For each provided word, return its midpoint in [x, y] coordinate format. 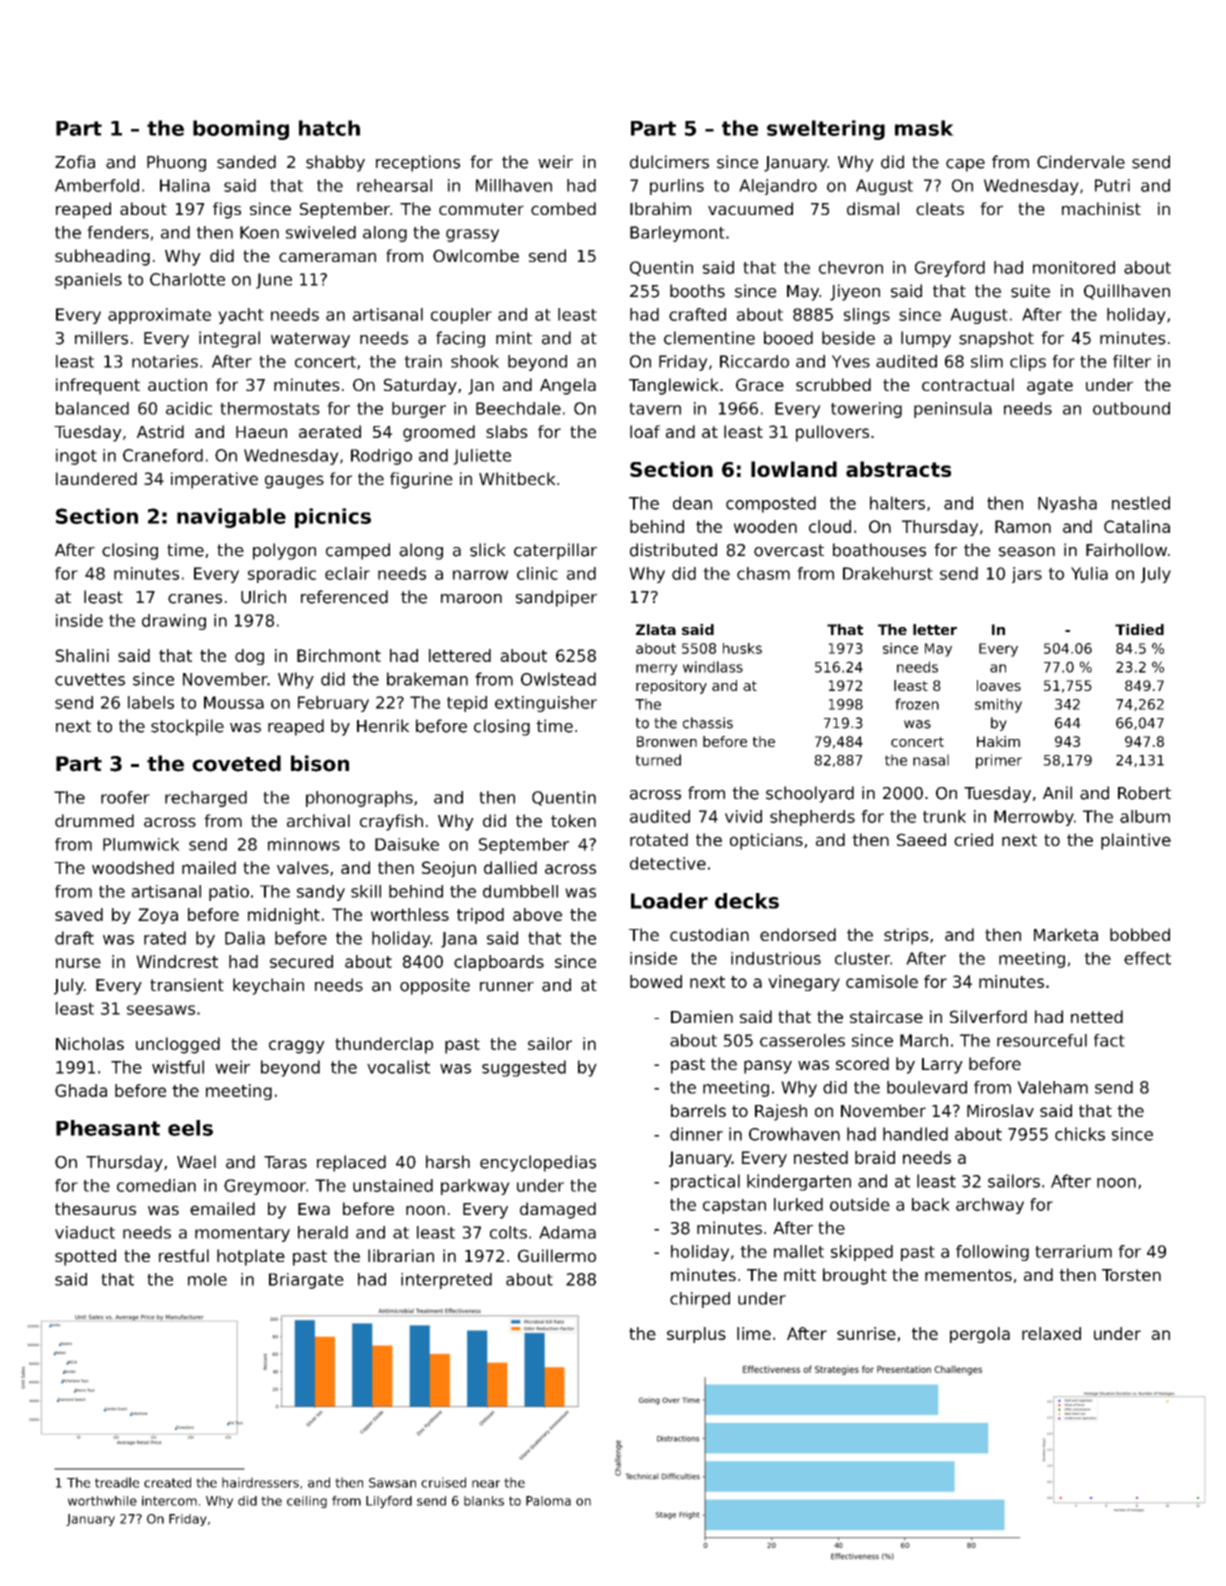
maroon [471, 599]
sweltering [826, 130]
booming [241, 130]
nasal [931, 760]
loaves [999, 685]
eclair [347, 573]
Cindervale [1081, 162]
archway [990, 1206]
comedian [156, 1185]
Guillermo [557, 1255]
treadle [117, 1482]
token [573, 820]
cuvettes [90, 679]
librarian [401, 1255]
